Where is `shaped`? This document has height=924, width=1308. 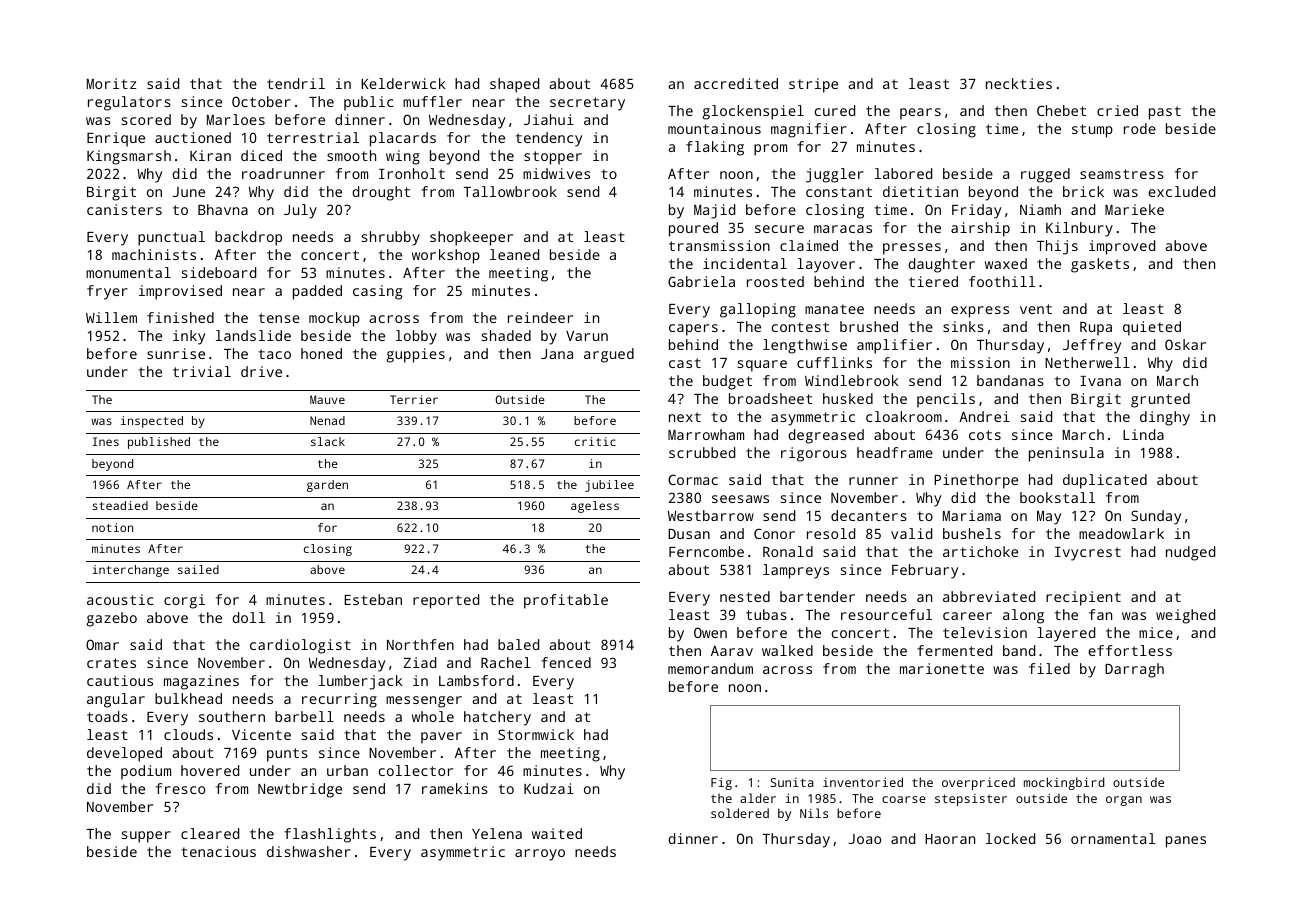
shaped is located at coordinates (514, 85).
